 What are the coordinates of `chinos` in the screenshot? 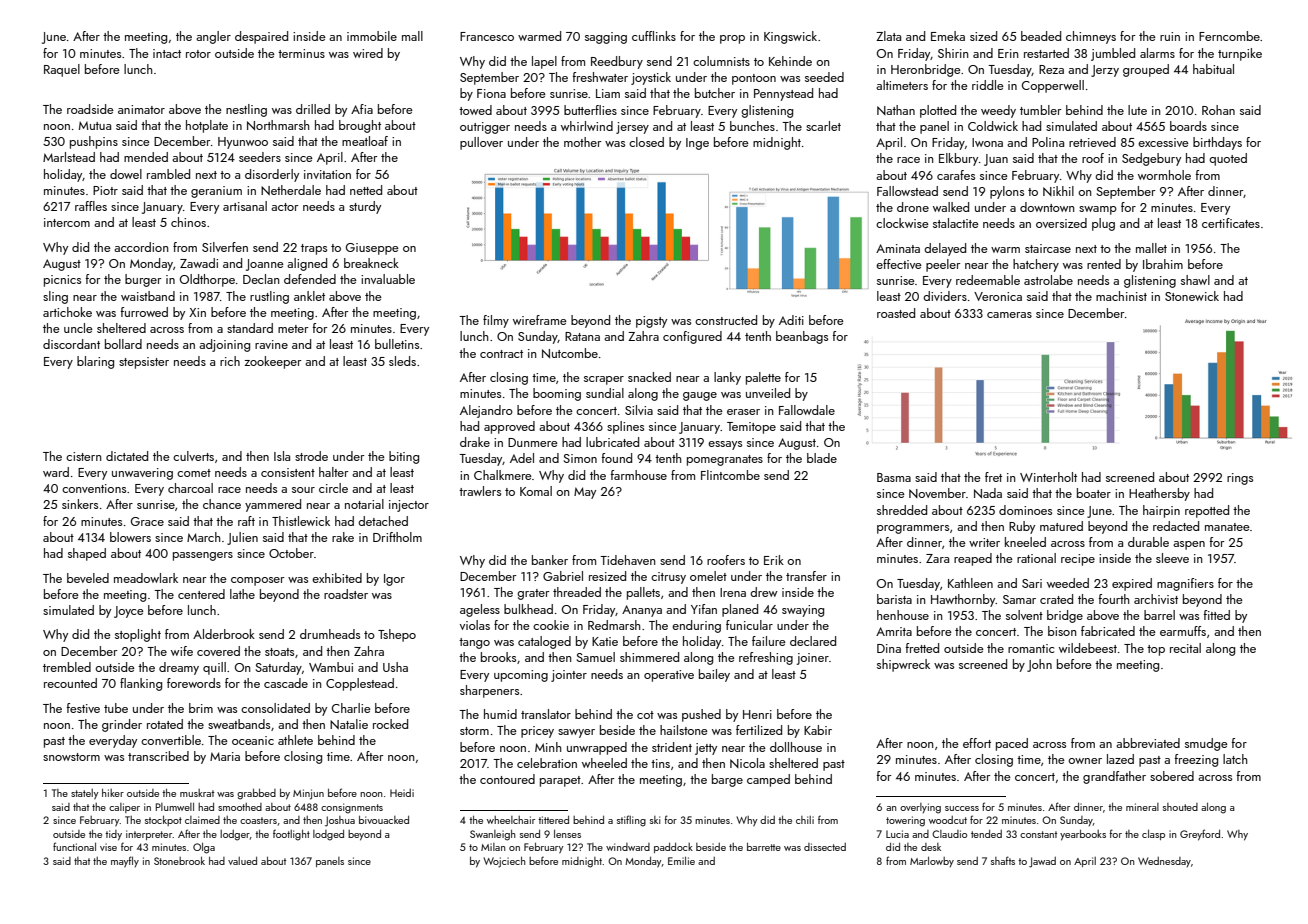 It's located at (188, 222).
